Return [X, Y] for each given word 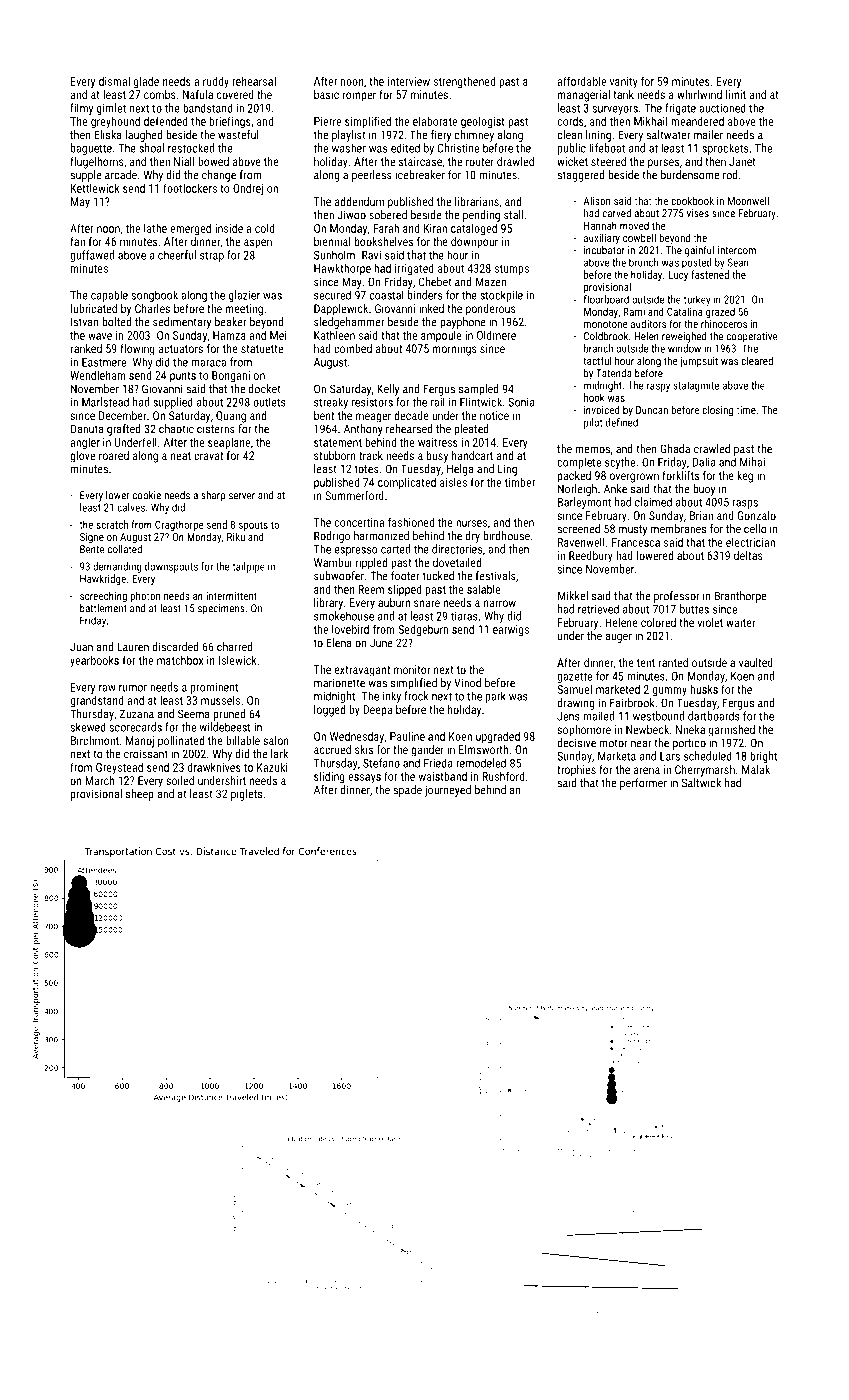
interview [409, 81]
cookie [147, 495]
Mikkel [573, 596]
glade [146, 82]
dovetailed [457, 562]
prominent [214, 688]
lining [598, 136]
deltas [748, 555]
